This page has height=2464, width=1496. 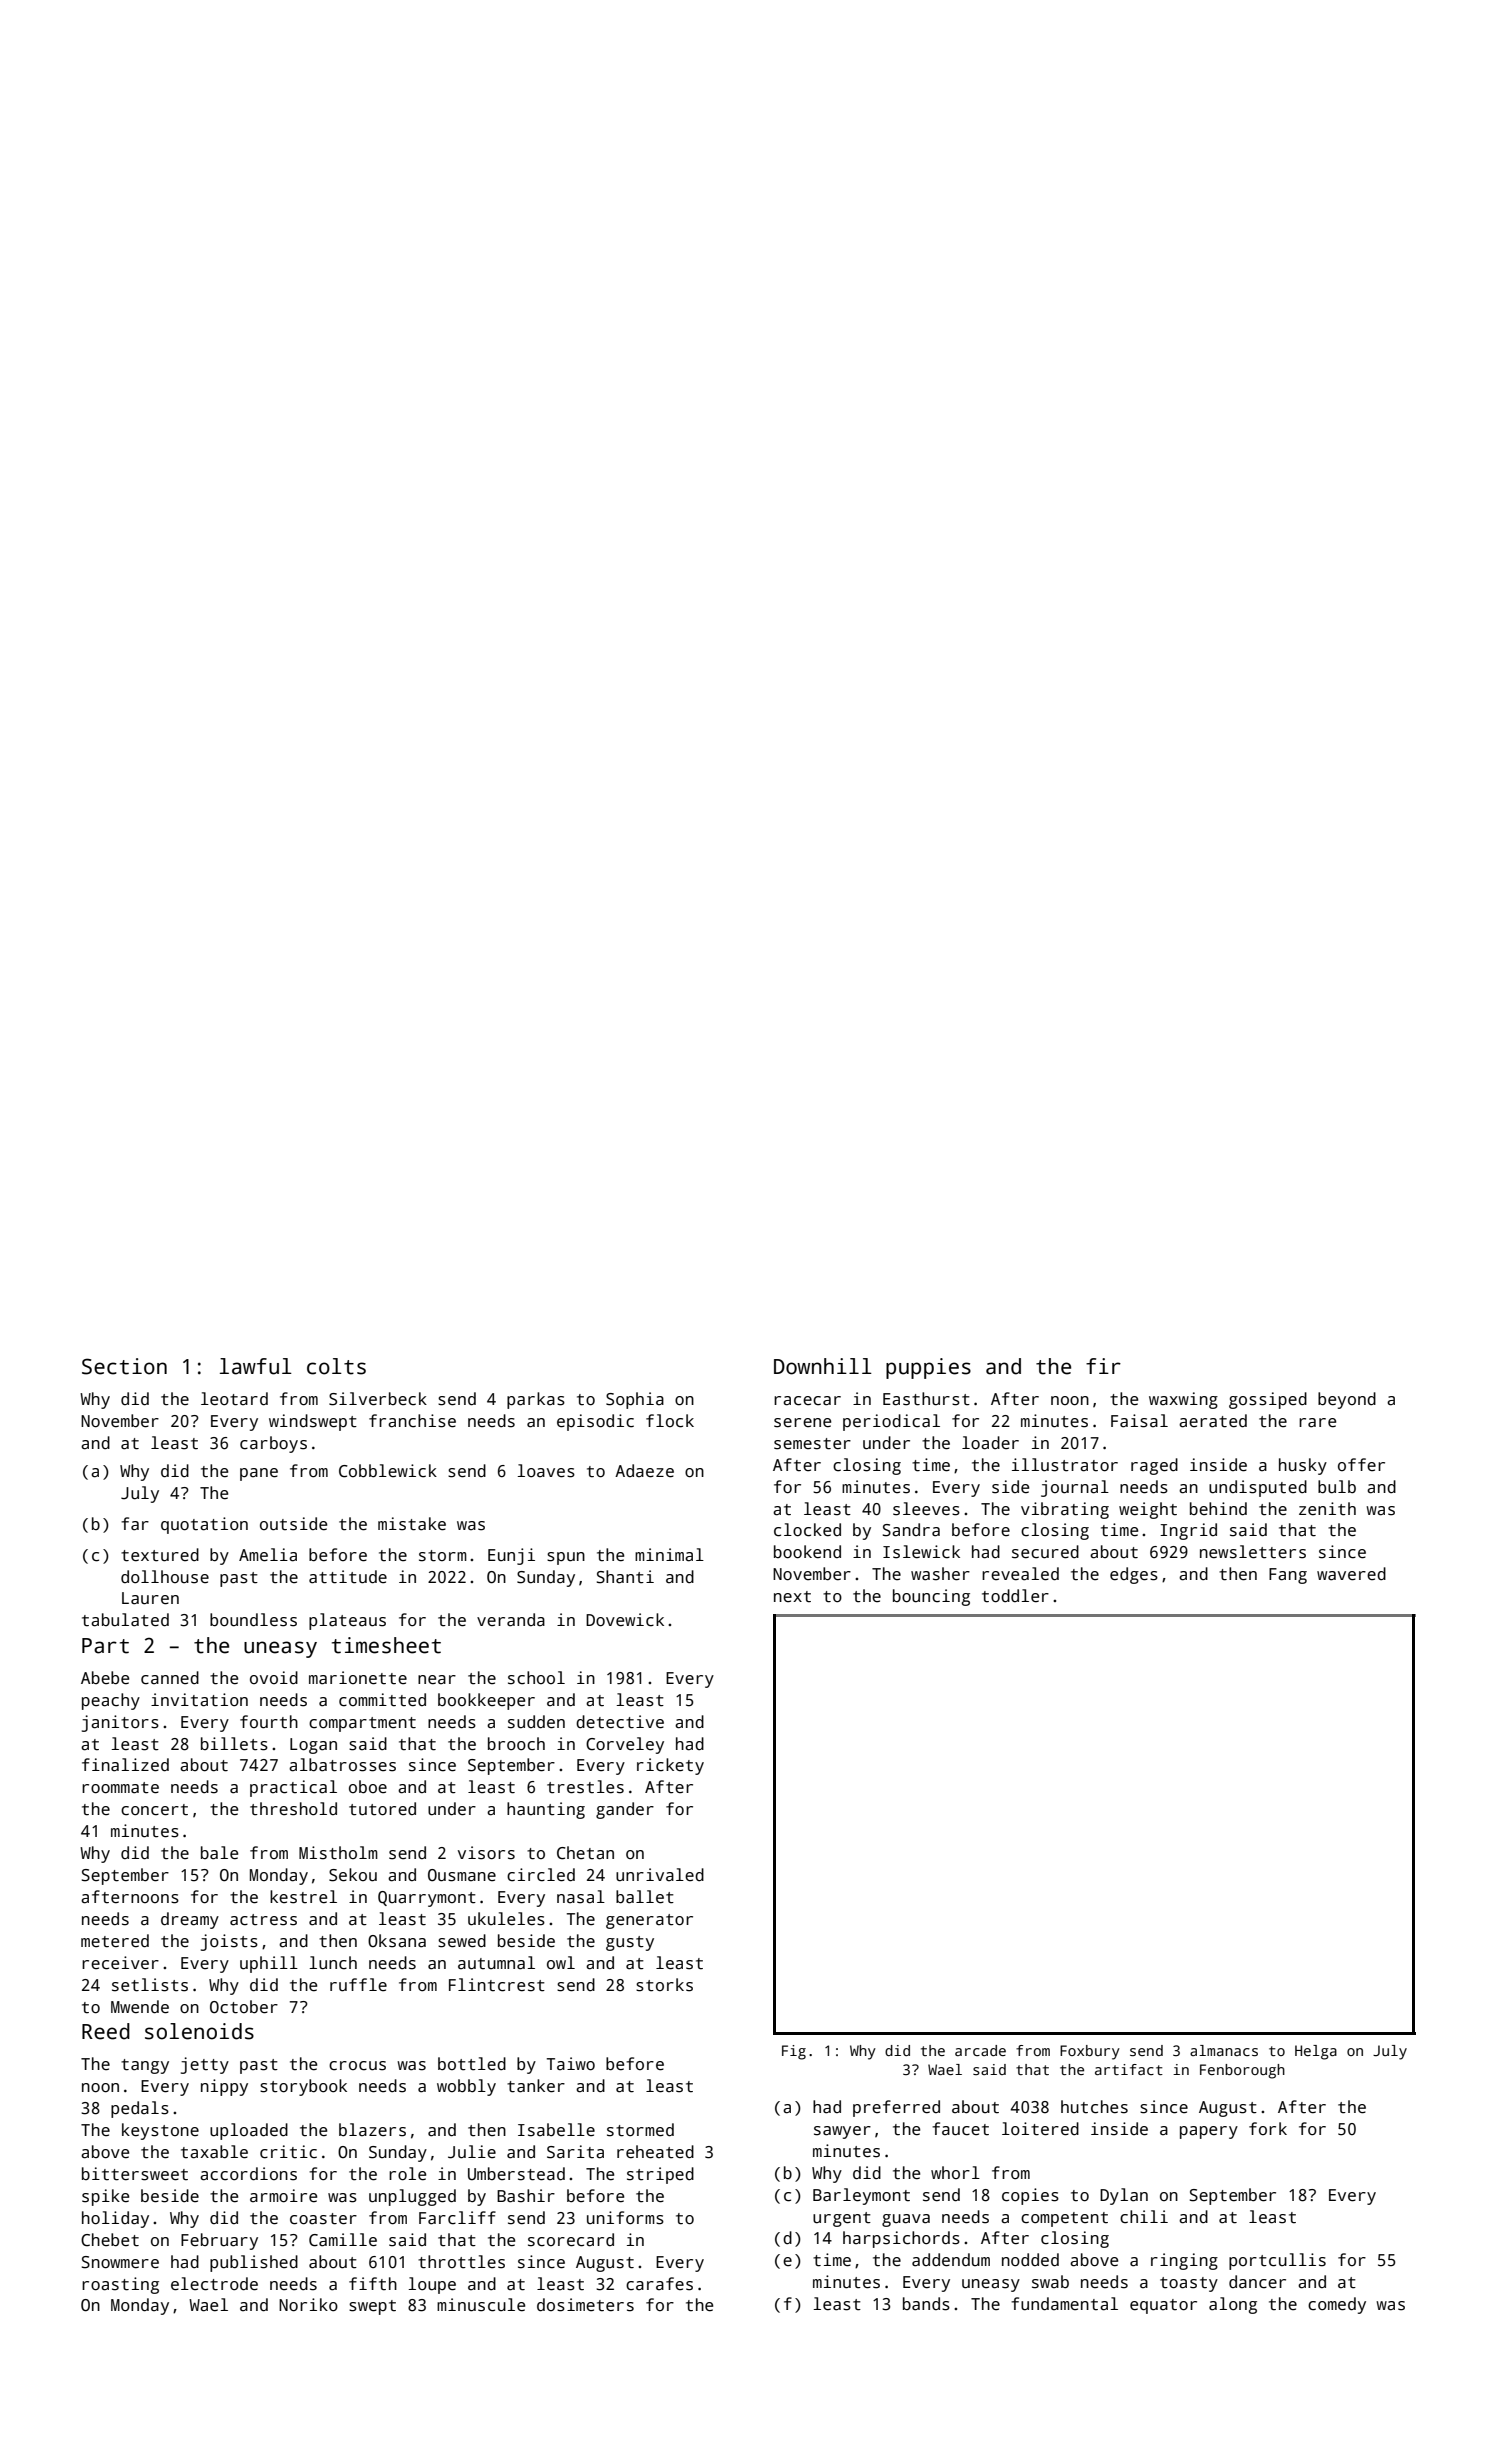 What do you see at coordinates (625, 2218) in the page?
I see `uniforms` at bounding box center [625, 2218].
